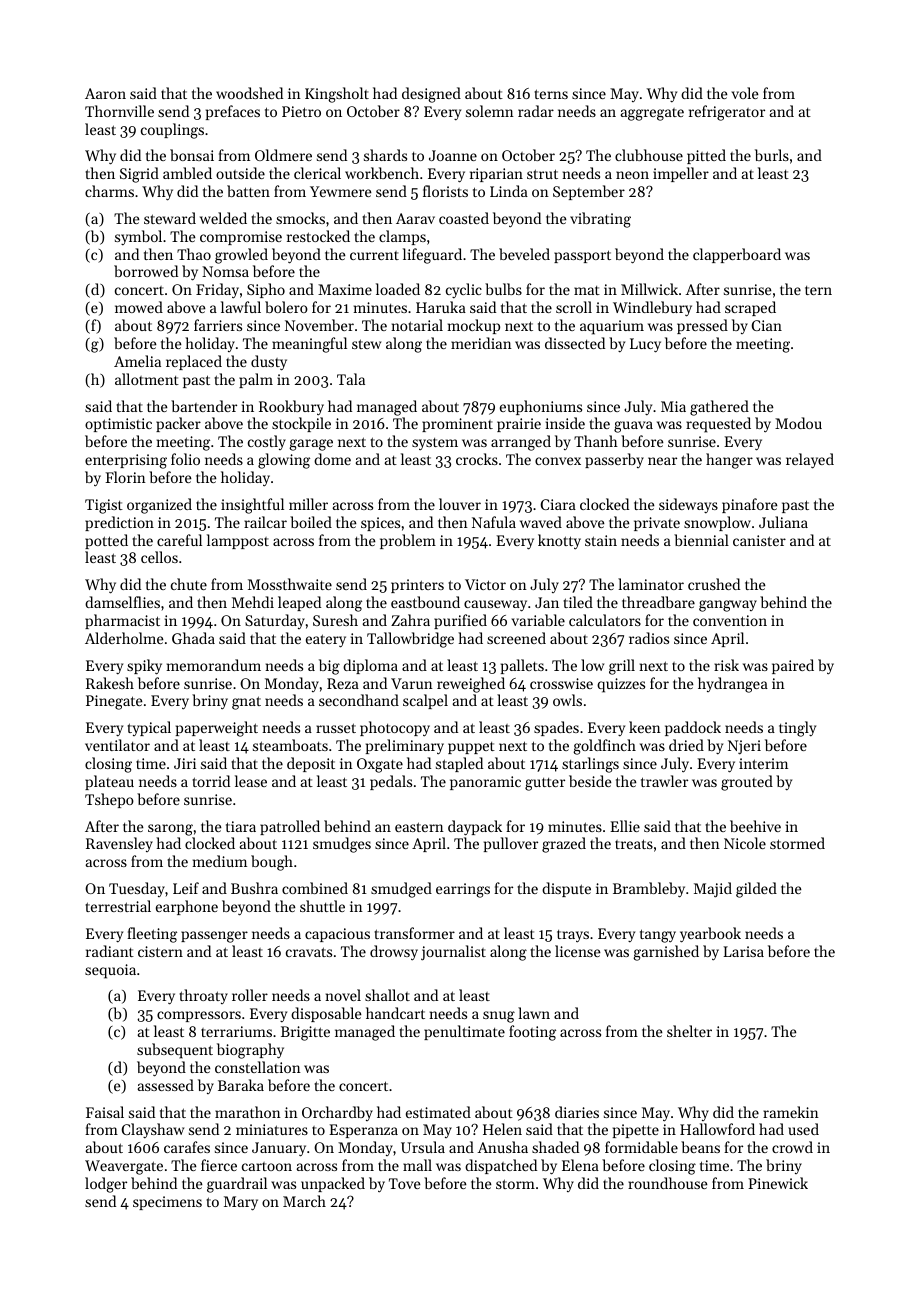 The height and width of the page is (1308, 924). I want to click on Ravensley, so click(119, 844).
